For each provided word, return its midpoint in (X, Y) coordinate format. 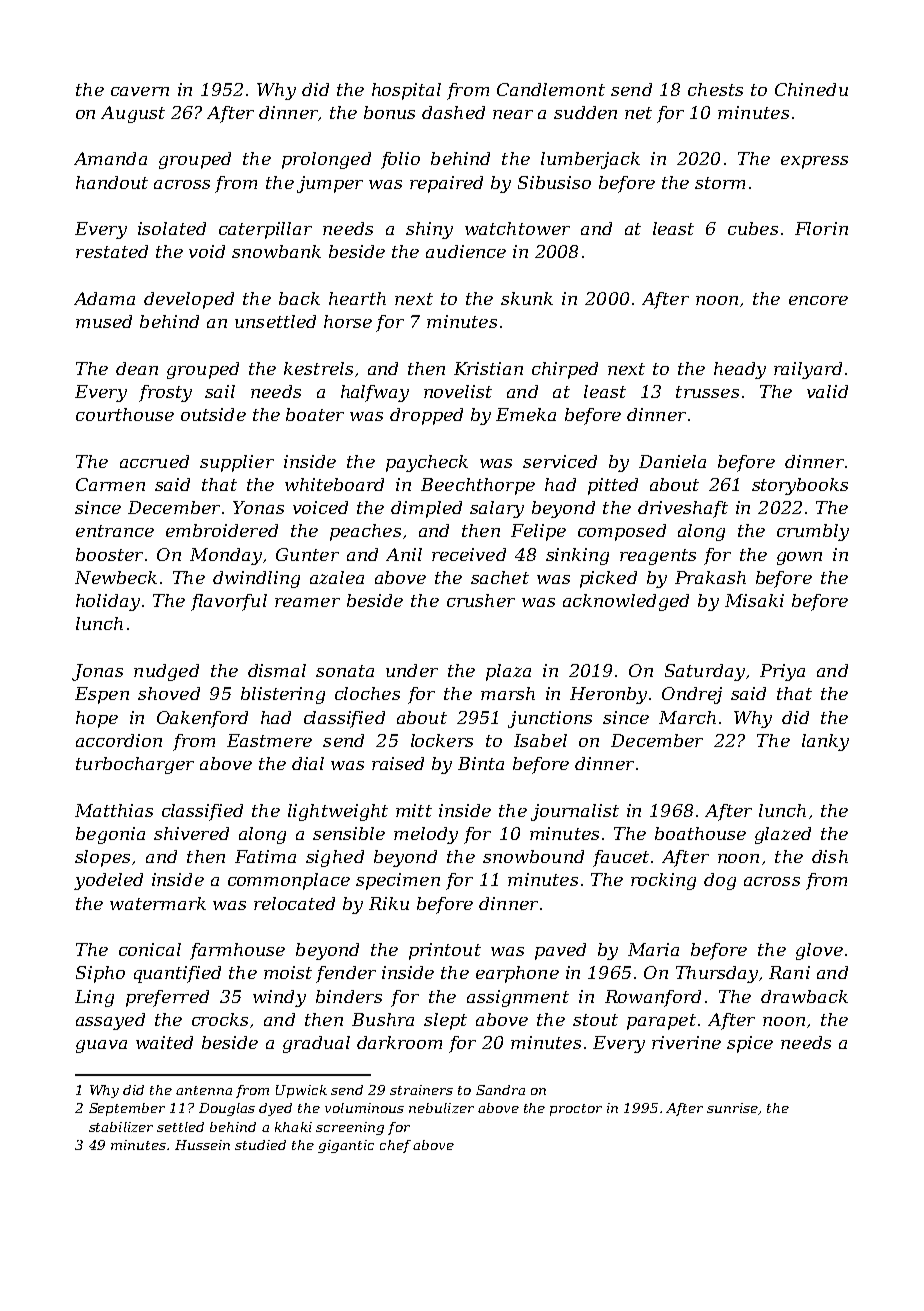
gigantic (346, 1146)
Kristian (488, 368)
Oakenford (202, 719)
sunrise (732, 1108)
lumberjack (590, 160)
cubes (753, 228)
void (207, 251)
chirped (565, 370)
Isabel (540, 740)
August (133, 114)
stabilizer (121, 1127)
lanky (825, 742)
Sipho (100, 974)
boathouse (700, 833)
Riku (389, 903)
